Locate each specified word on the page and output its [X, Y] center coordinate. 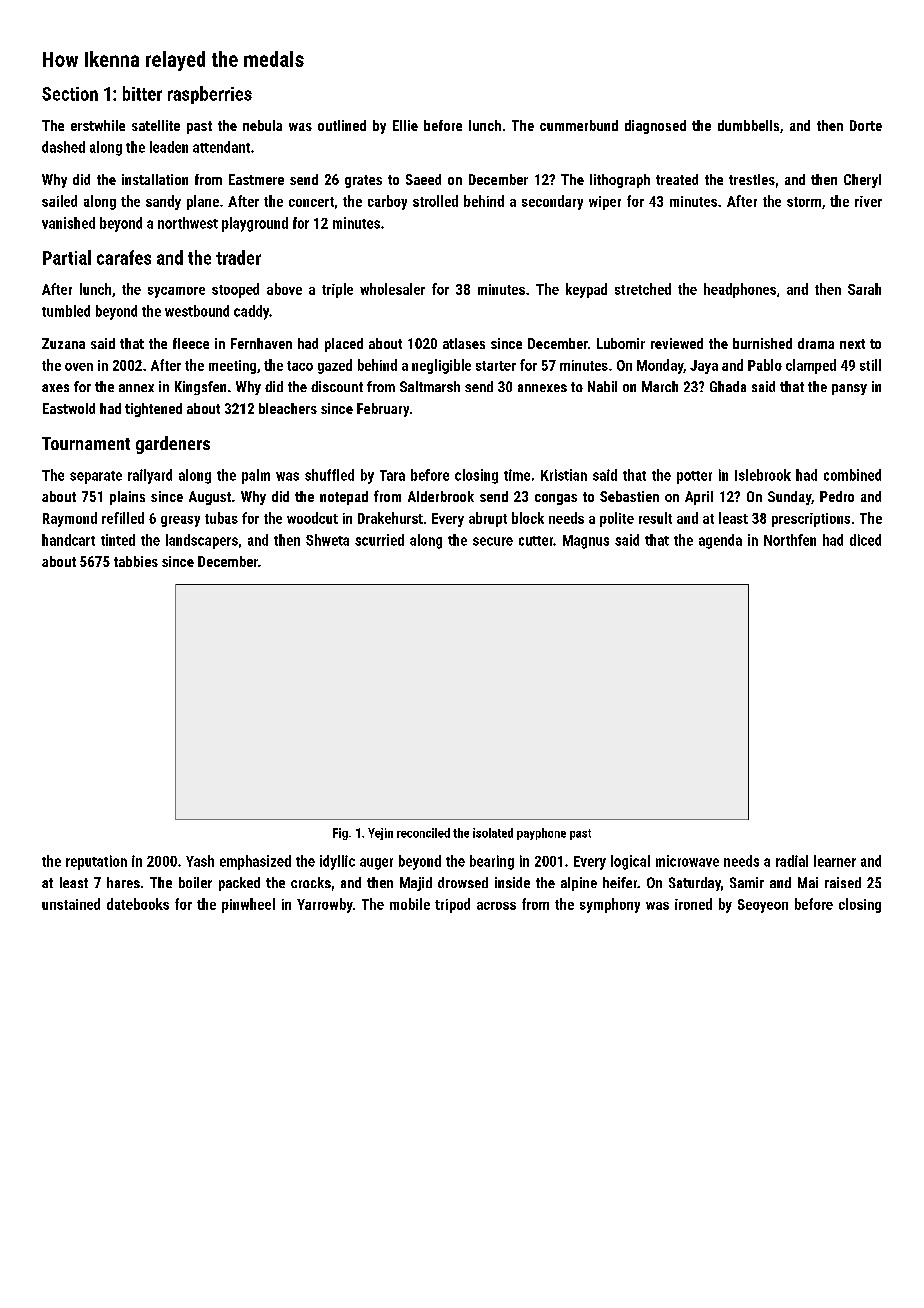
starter [496, 366]
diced [865, 540]
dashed [63, 147]
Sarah [864, 289]
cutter [536, 541]
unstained [71, 904]
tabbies [136, 561]
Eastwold [69, 408]
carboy [387, 202]
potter [694, 477]
